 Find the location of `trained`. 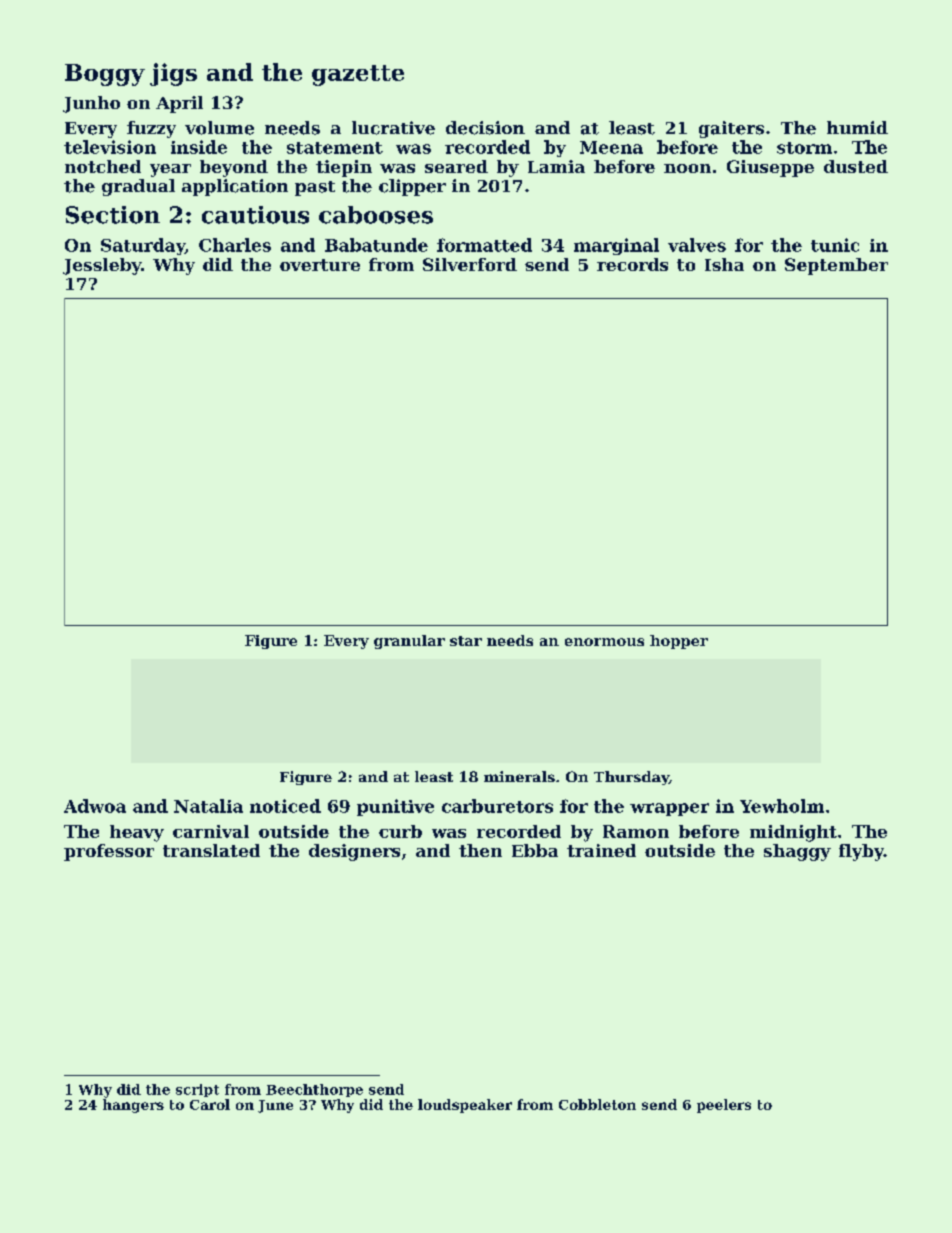

trained is located at coordinates (601, 850).
